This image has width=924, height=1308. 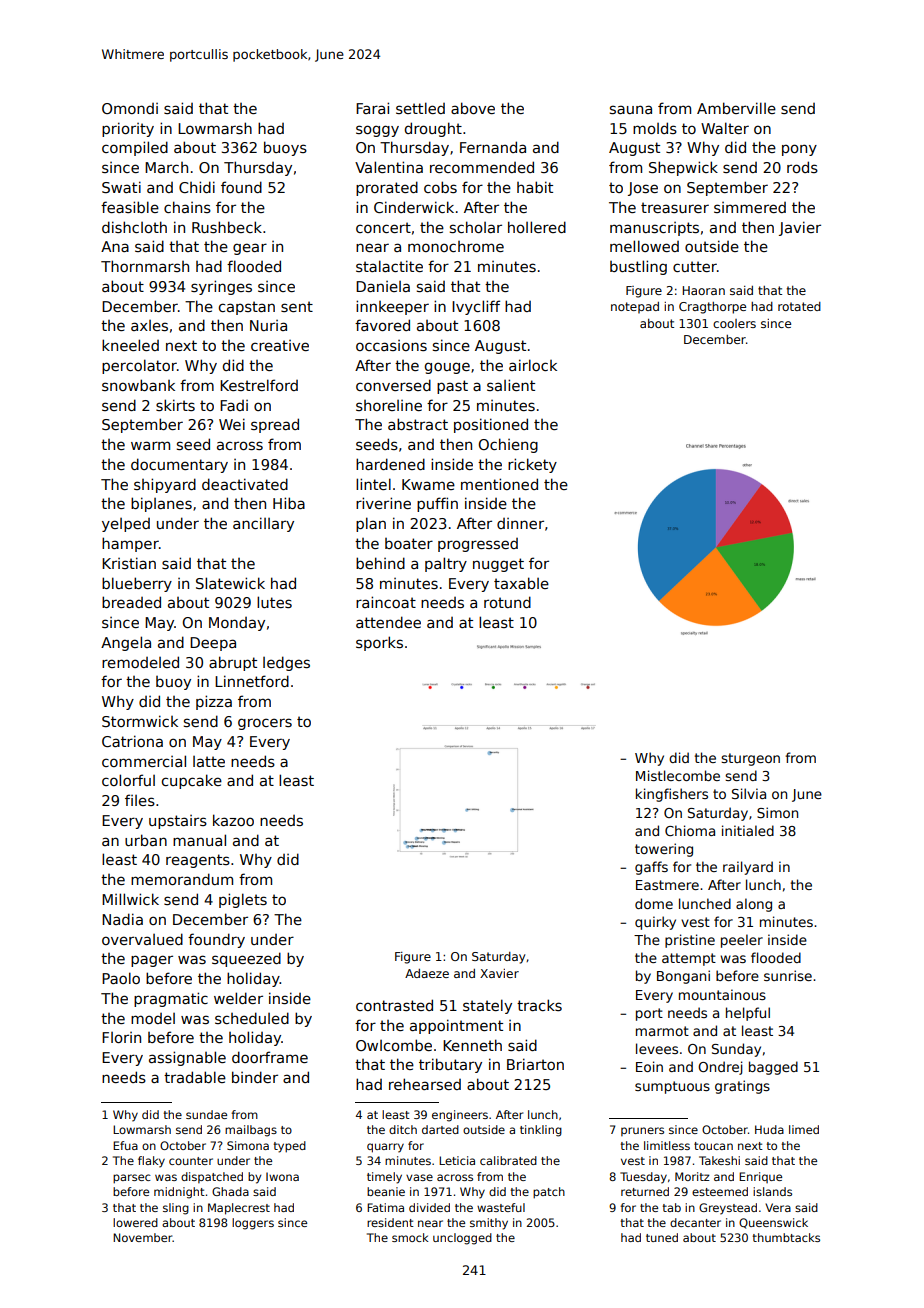 What do you see at coordinates (667, 885) in the image?
I see `Eastmere` at bounding box center [667, 885].
